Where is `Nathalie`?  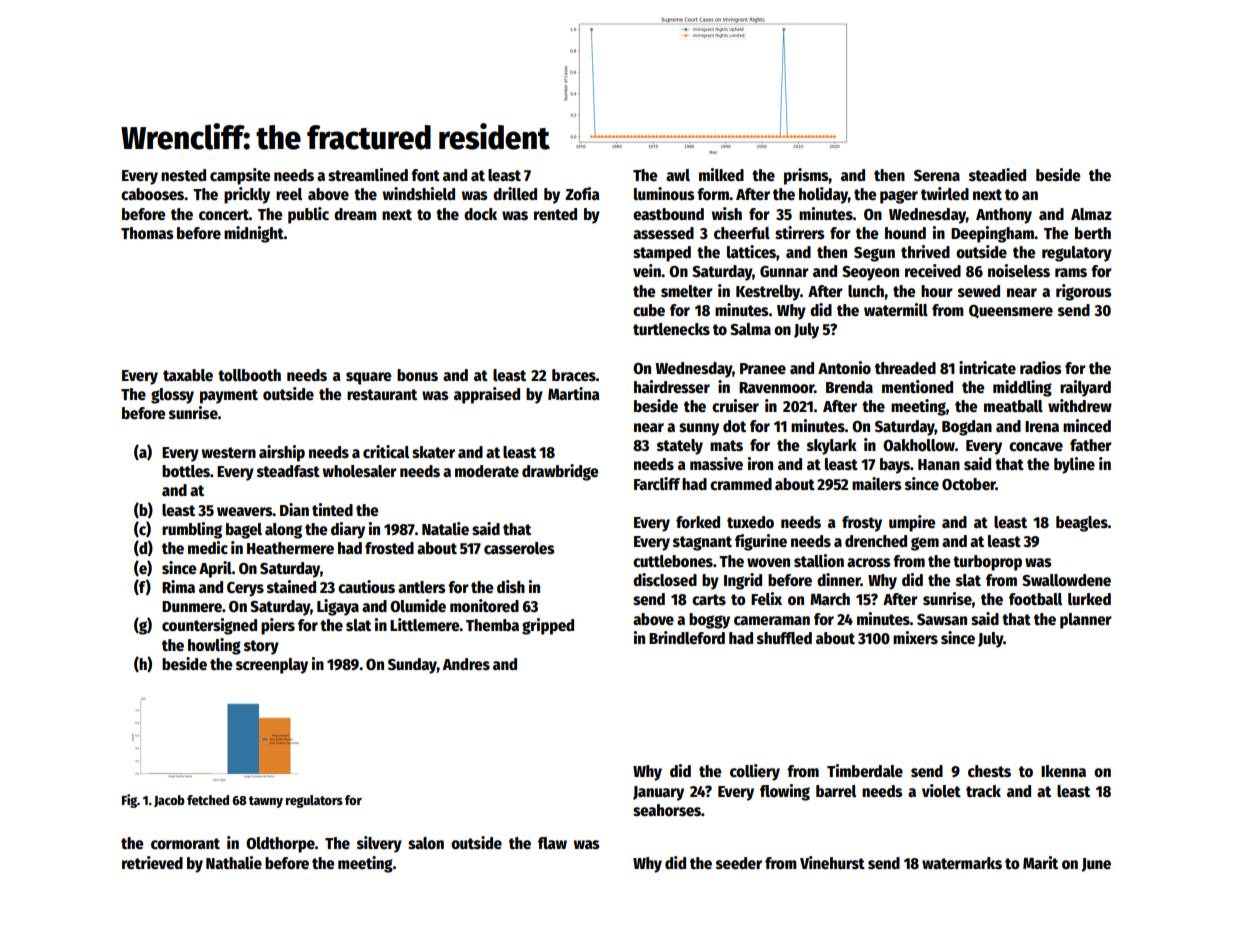
Nathalie is located at coordinates (234, 862).
